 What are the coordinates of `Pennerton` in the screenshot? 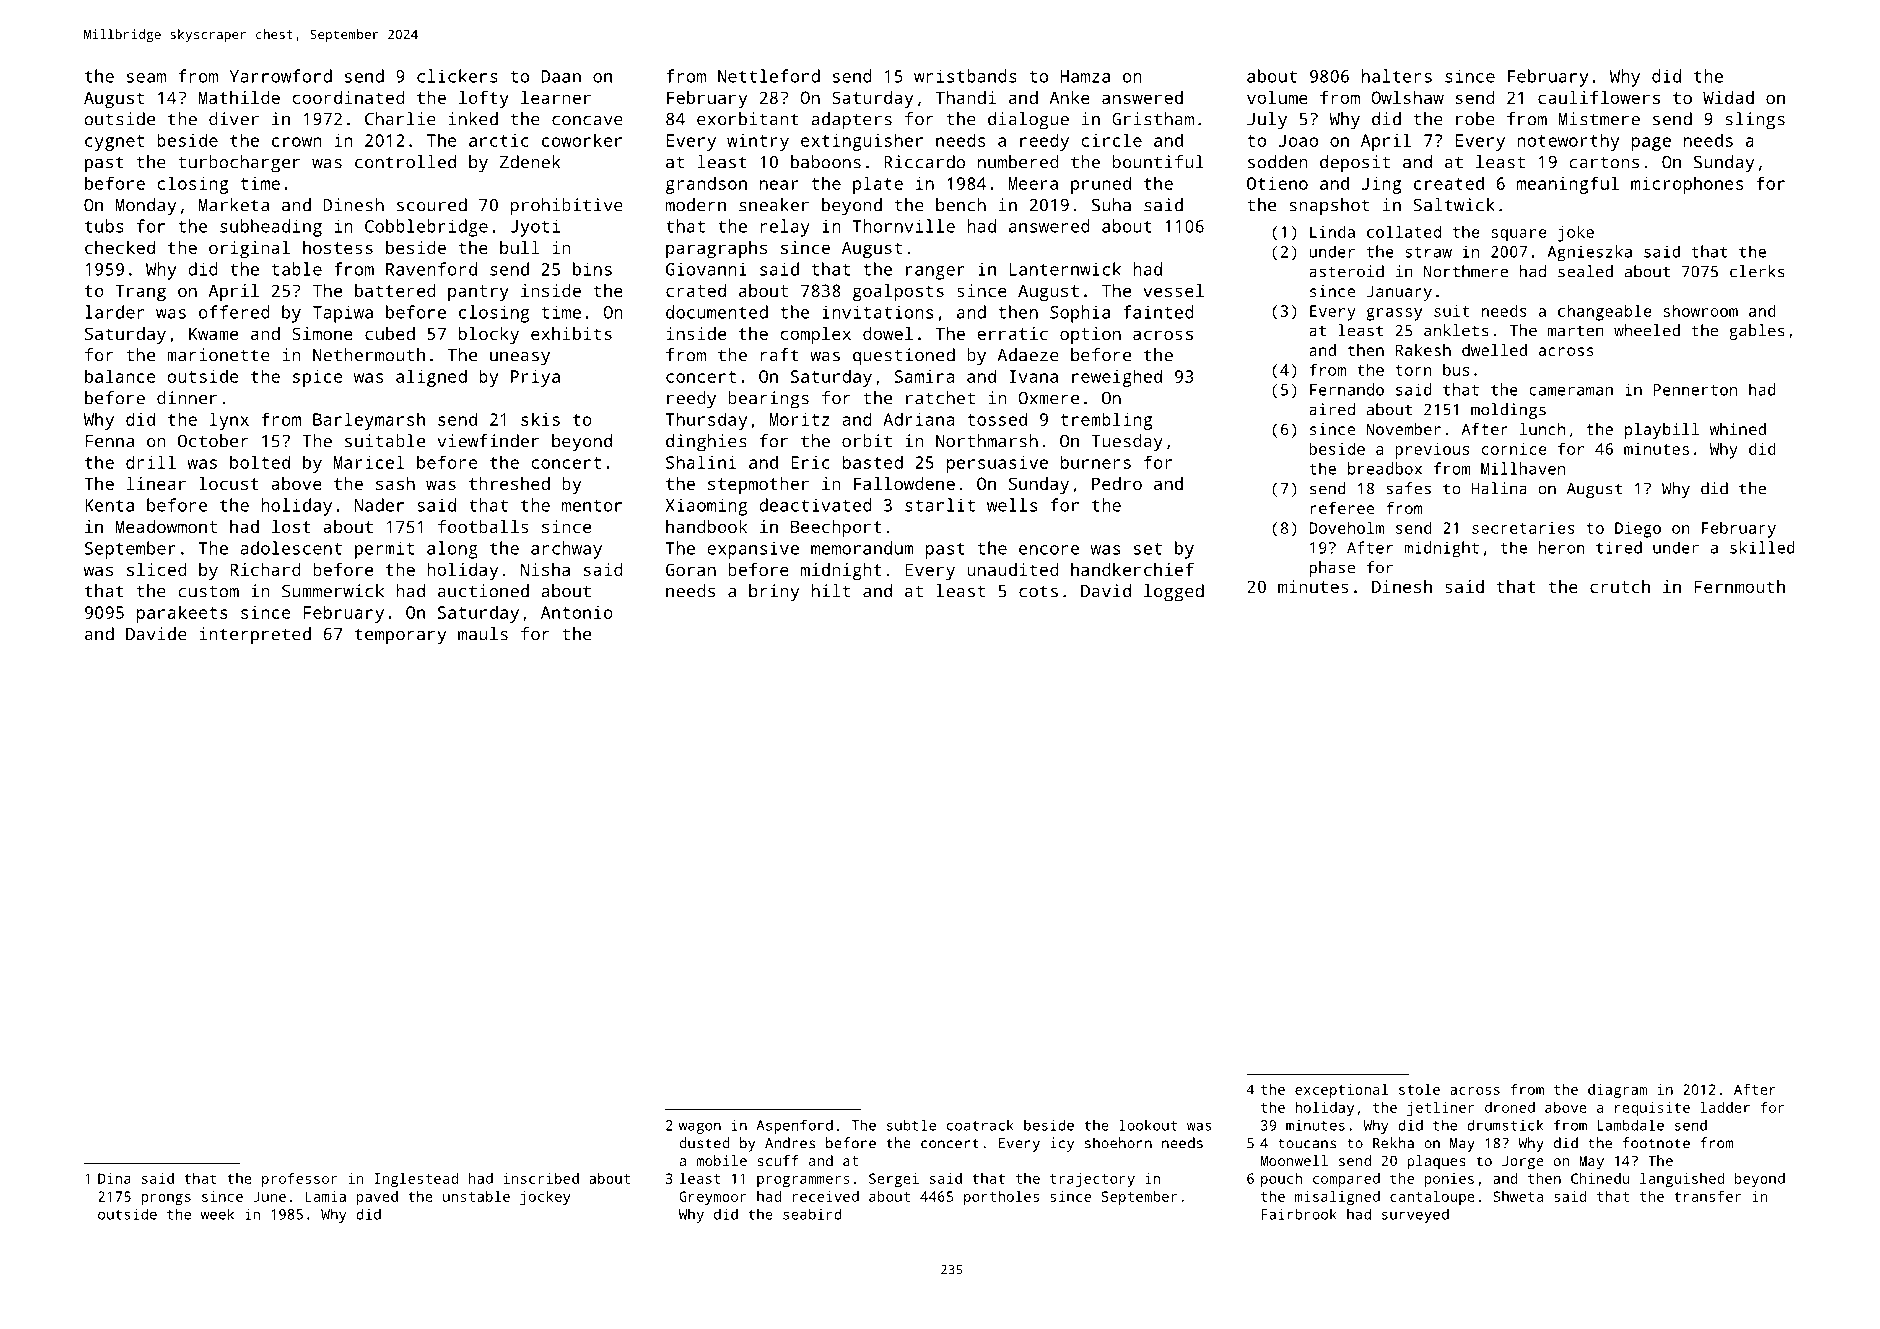 It's located at (1695, 390).
